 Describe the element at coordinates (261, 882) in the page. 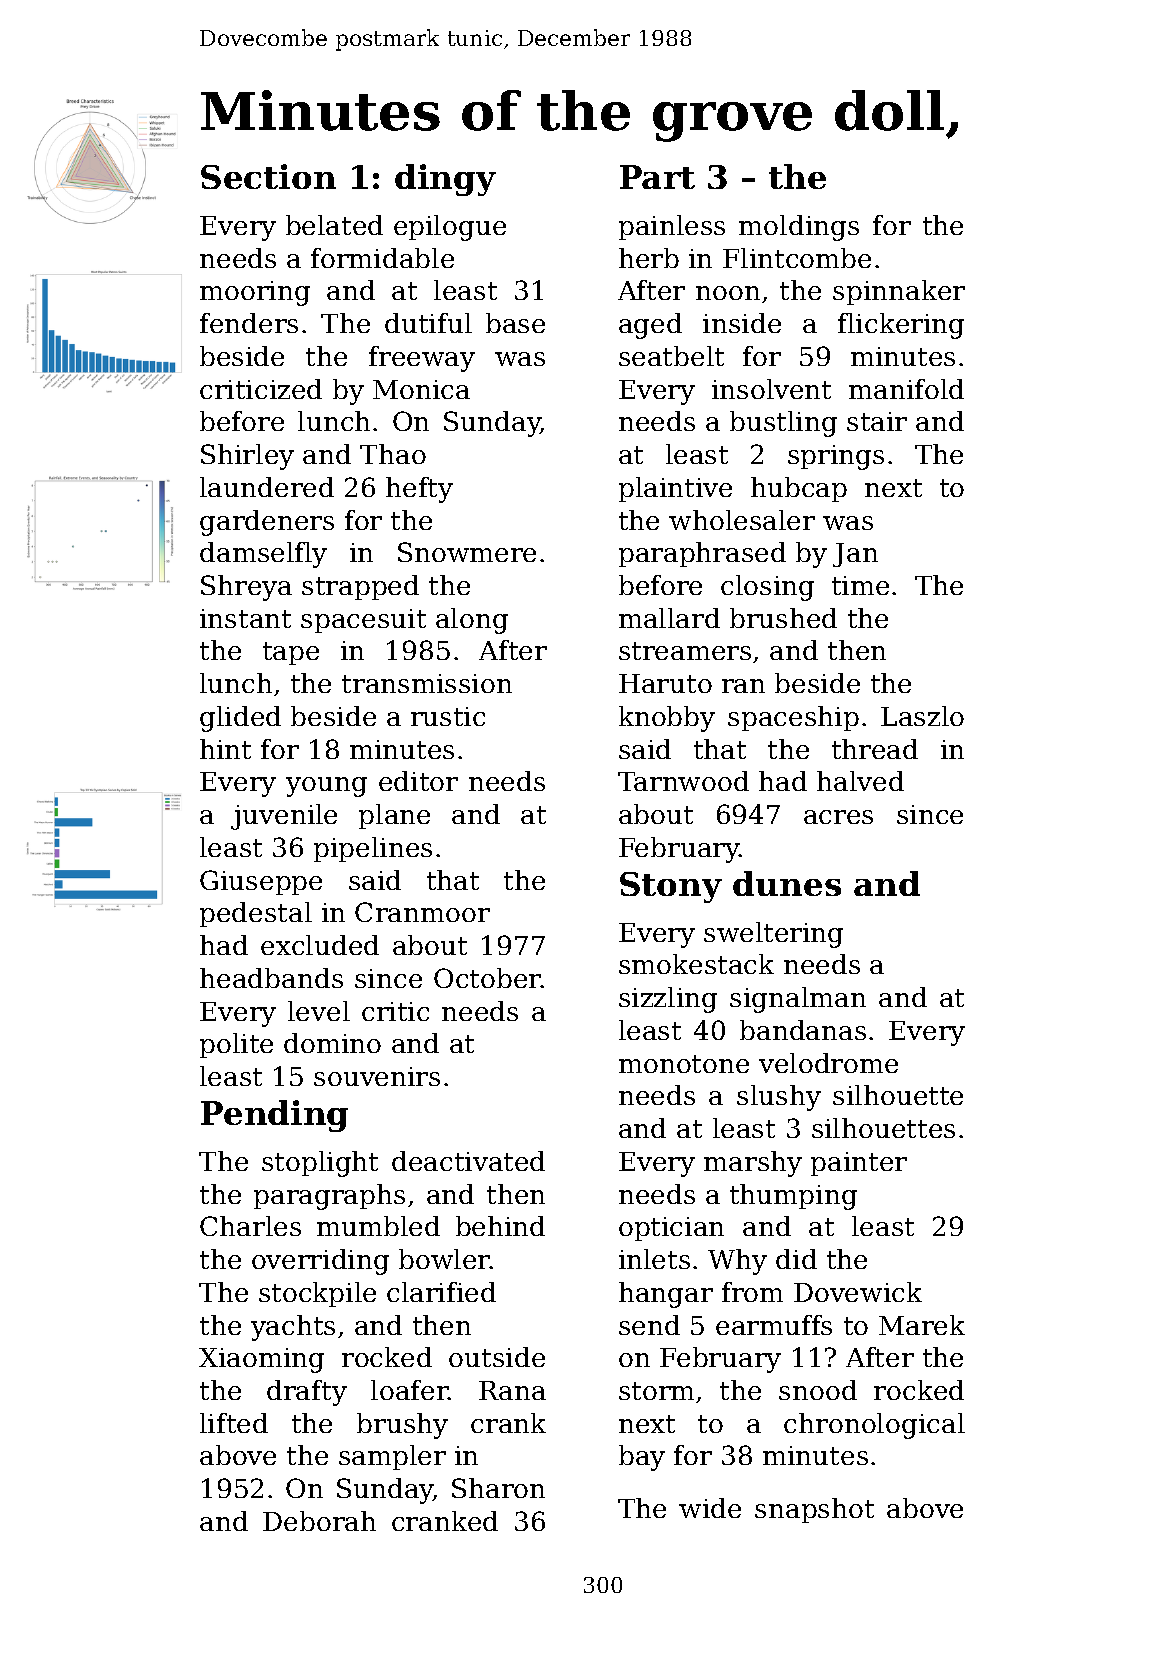

I see `Giuseppe` at that location.
